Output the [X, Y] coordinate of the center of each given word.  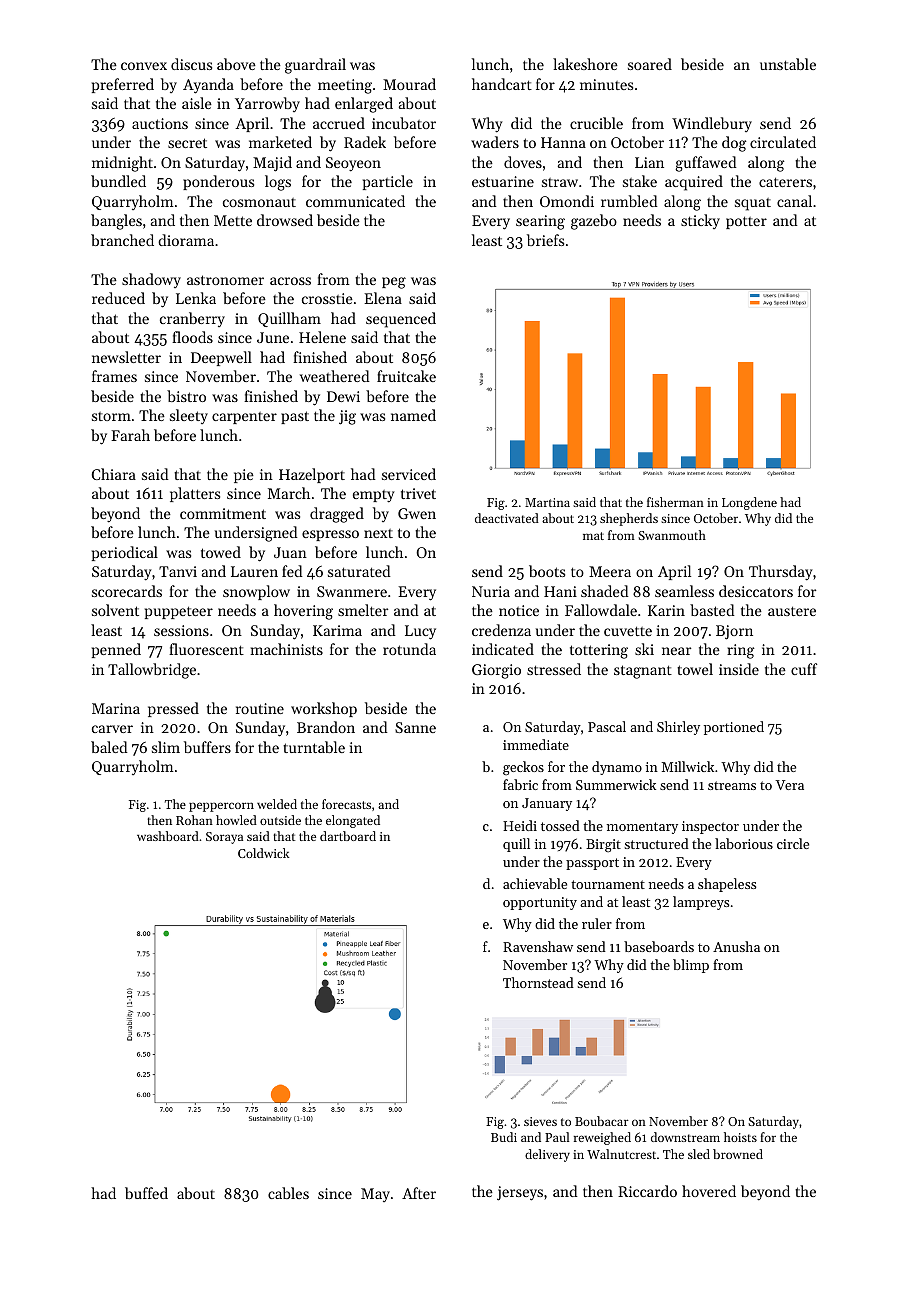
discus [191, 64]
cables [288, 1193]
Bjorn [734, 632]
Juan [290, 552]
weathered [335, 376]
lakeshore [585, 64]
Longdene [749, 503]
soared [650, 64]
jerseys [520, 1193]
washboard [168, 836]
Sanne [415, 727]
